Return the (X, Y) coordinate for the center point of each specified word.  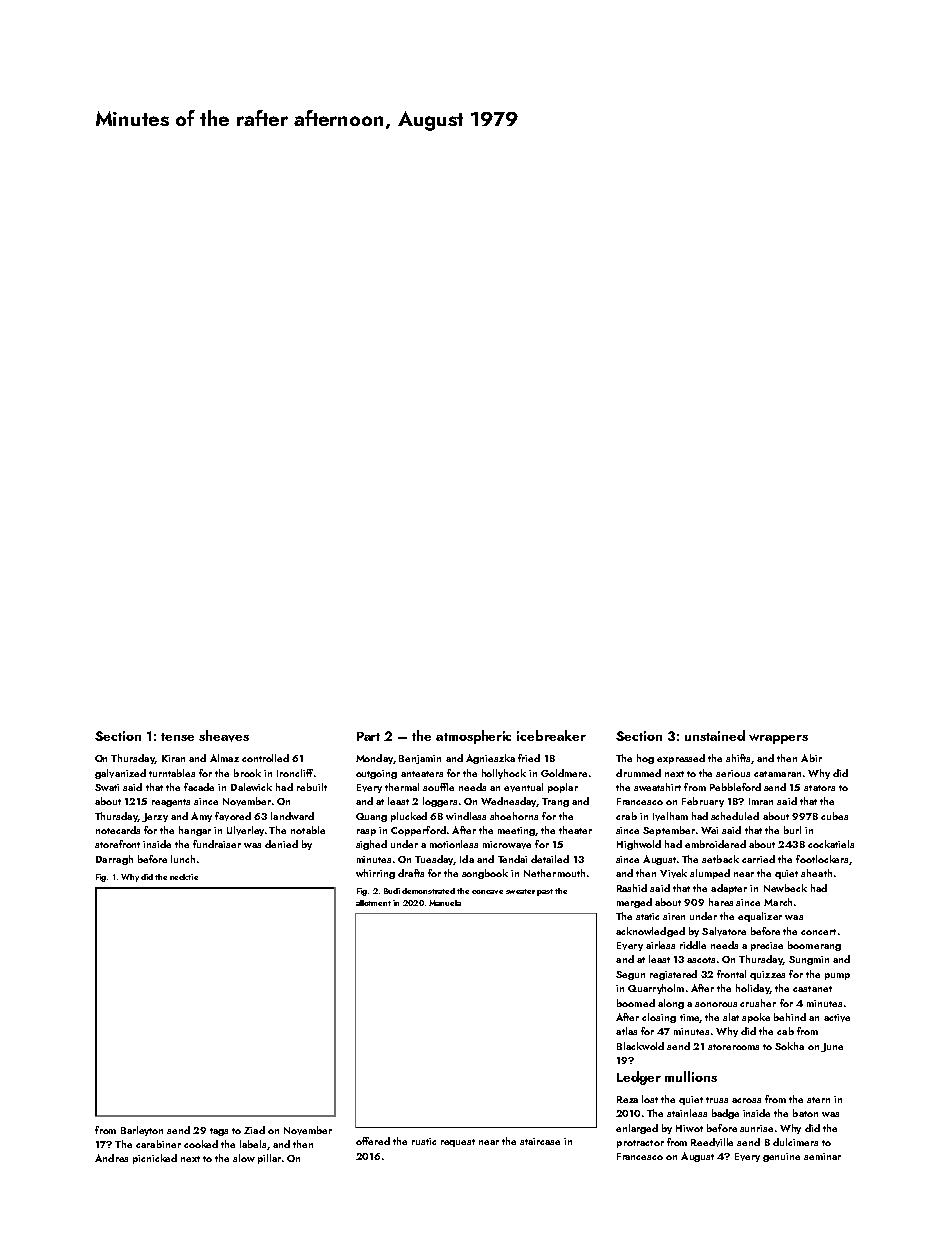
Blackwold (640, 1046)
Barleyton (142, 1131)
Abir (811, 758)
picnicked (155, 1159)
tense (177, 737)
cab (785, 1031)
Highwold (639, 845)
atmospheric (473, 737)
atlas (626, 1031)
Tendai (512, 859)
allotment (373, 903)
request (458, 1143)
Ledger (639, 1078)
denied (281, 844)
